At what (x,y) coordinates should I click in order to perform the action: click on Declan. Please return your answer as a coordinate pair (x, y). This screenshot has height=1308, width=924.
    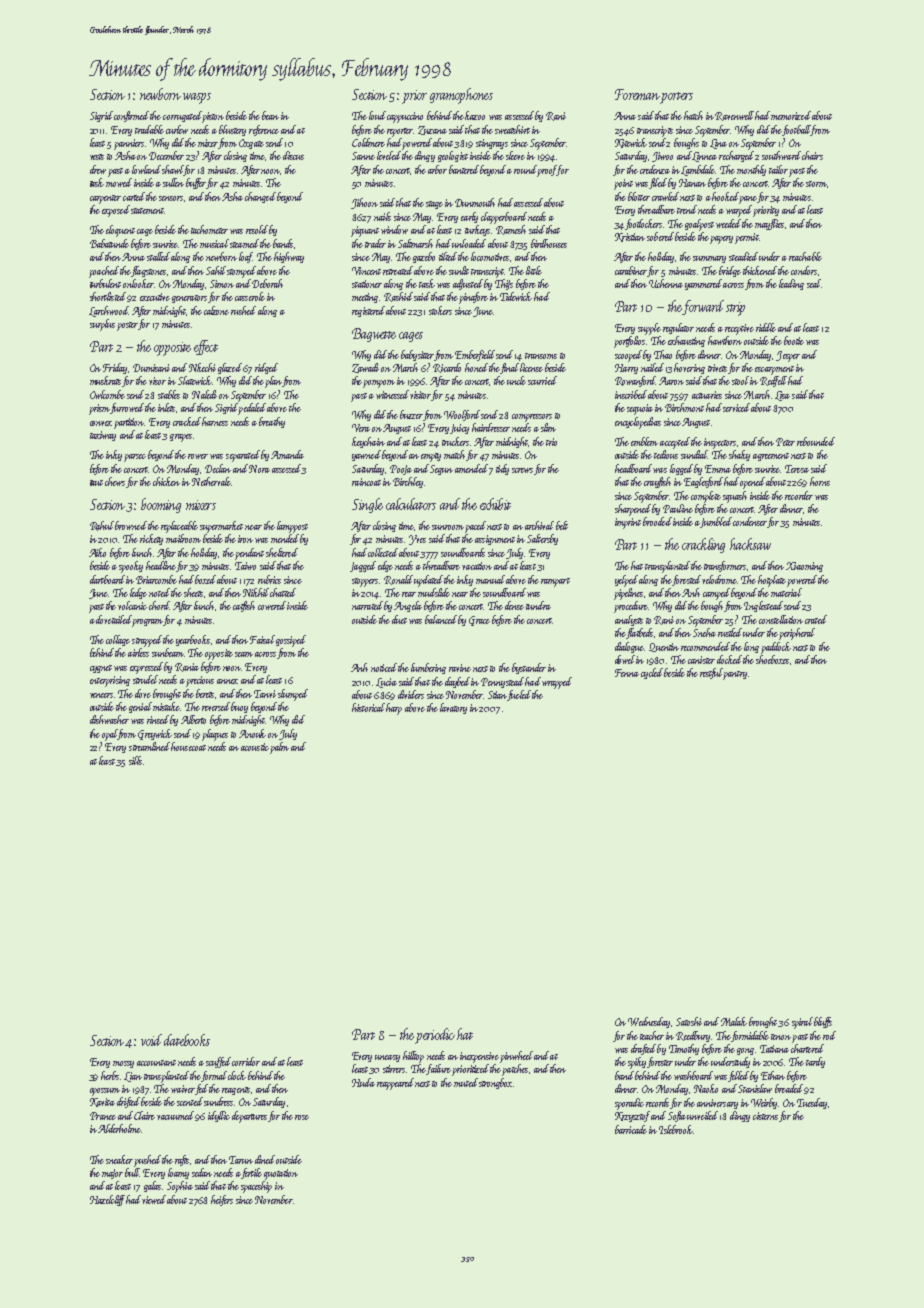
    Looking at the image, I should click on (218, 468).
